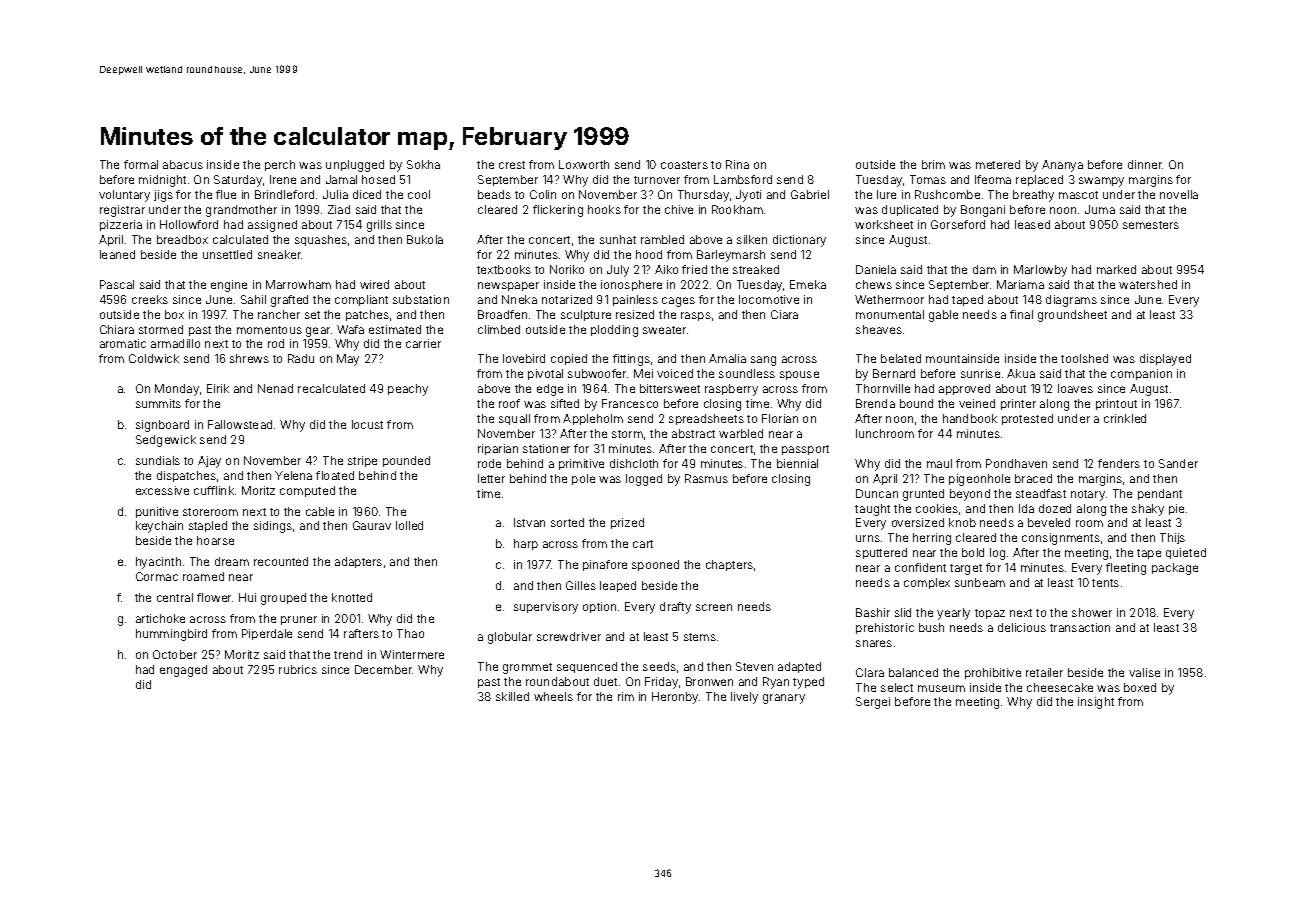  I want to click on coasters, so click(684, 165).
